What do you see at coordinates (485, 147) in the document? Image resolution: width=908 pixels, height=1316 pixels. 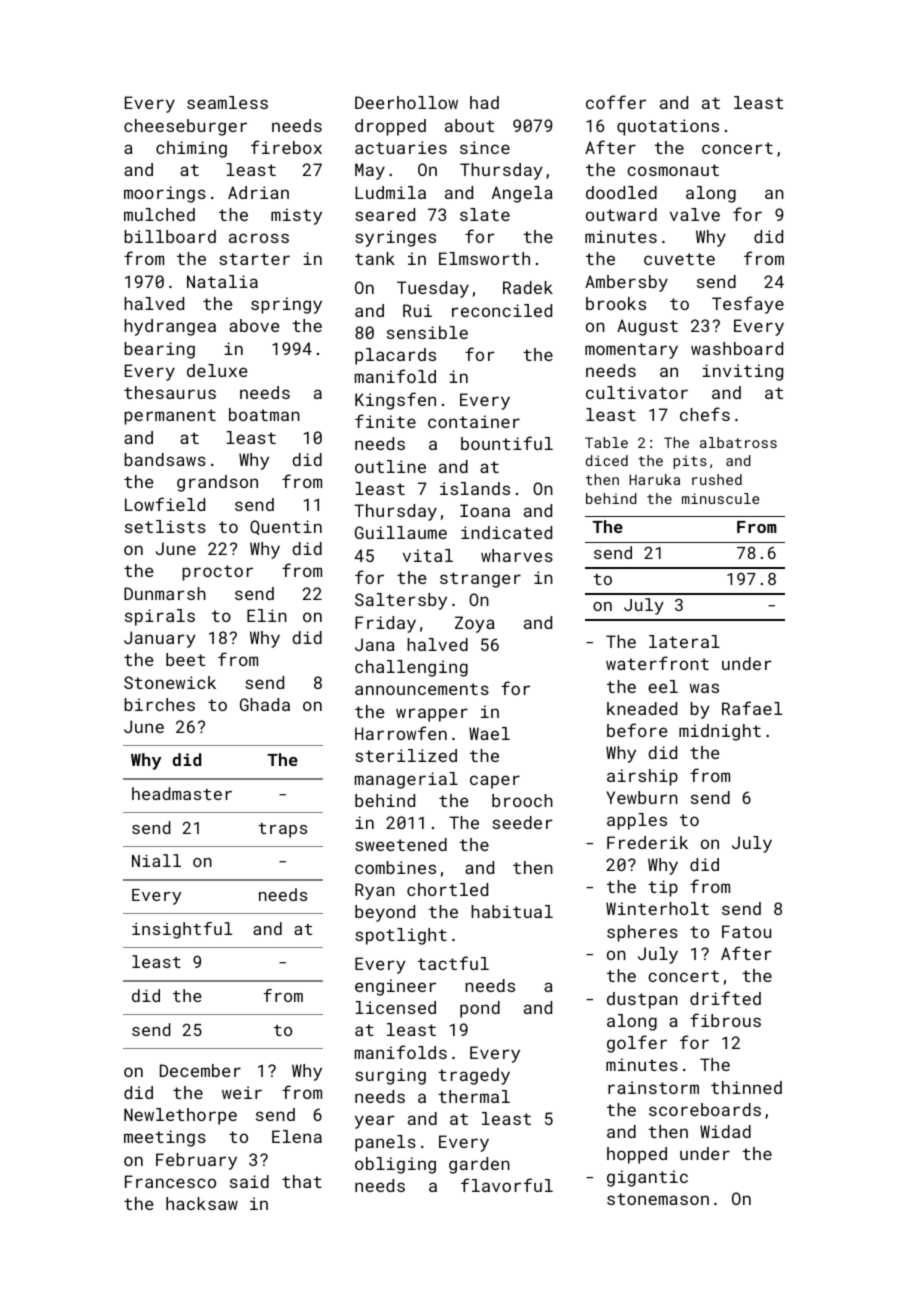 I see `since` at bounding box center [485, 147].
